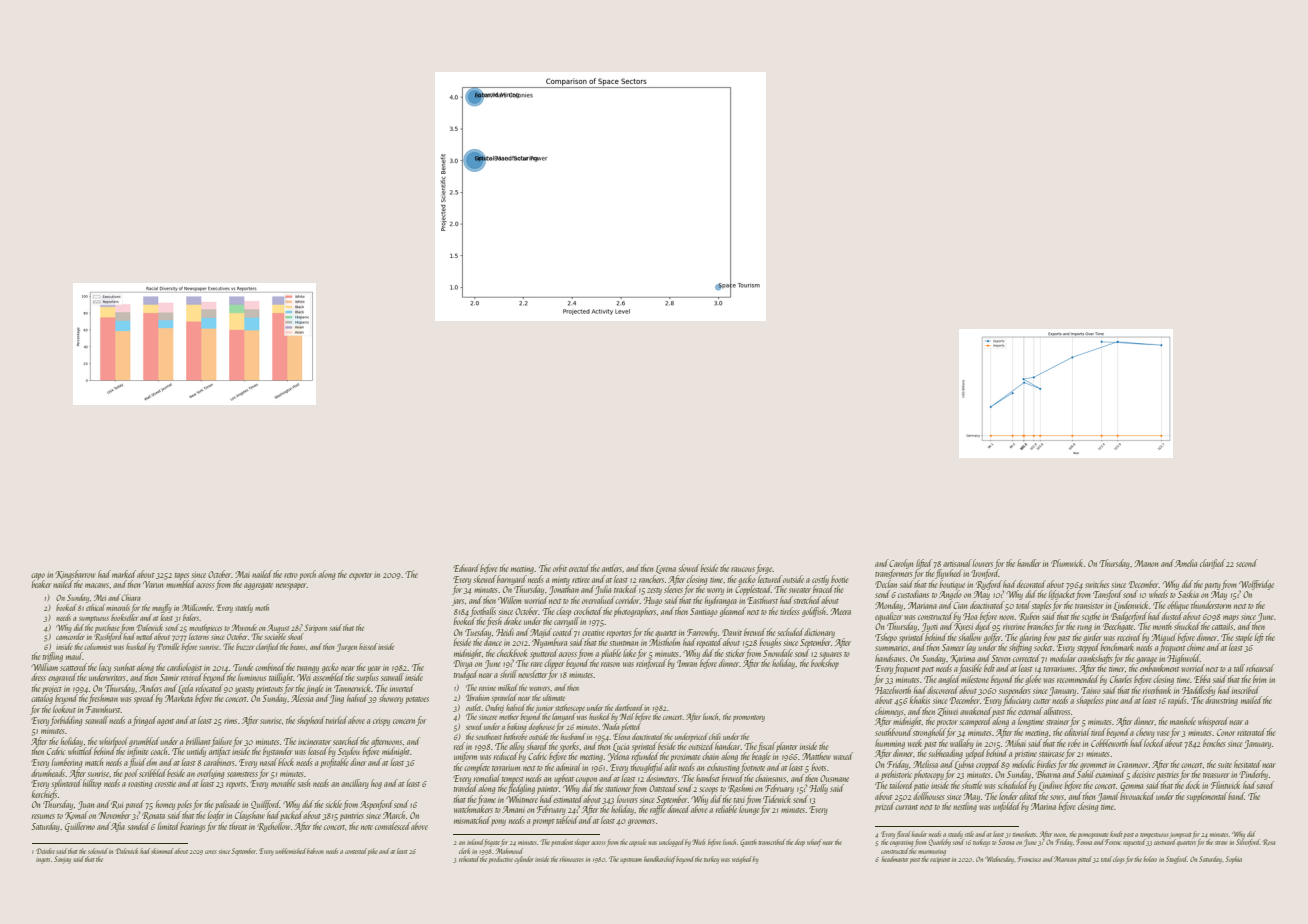 This image has height=924, width=1308. I want to click on Sanjay, so click(62, 860).
